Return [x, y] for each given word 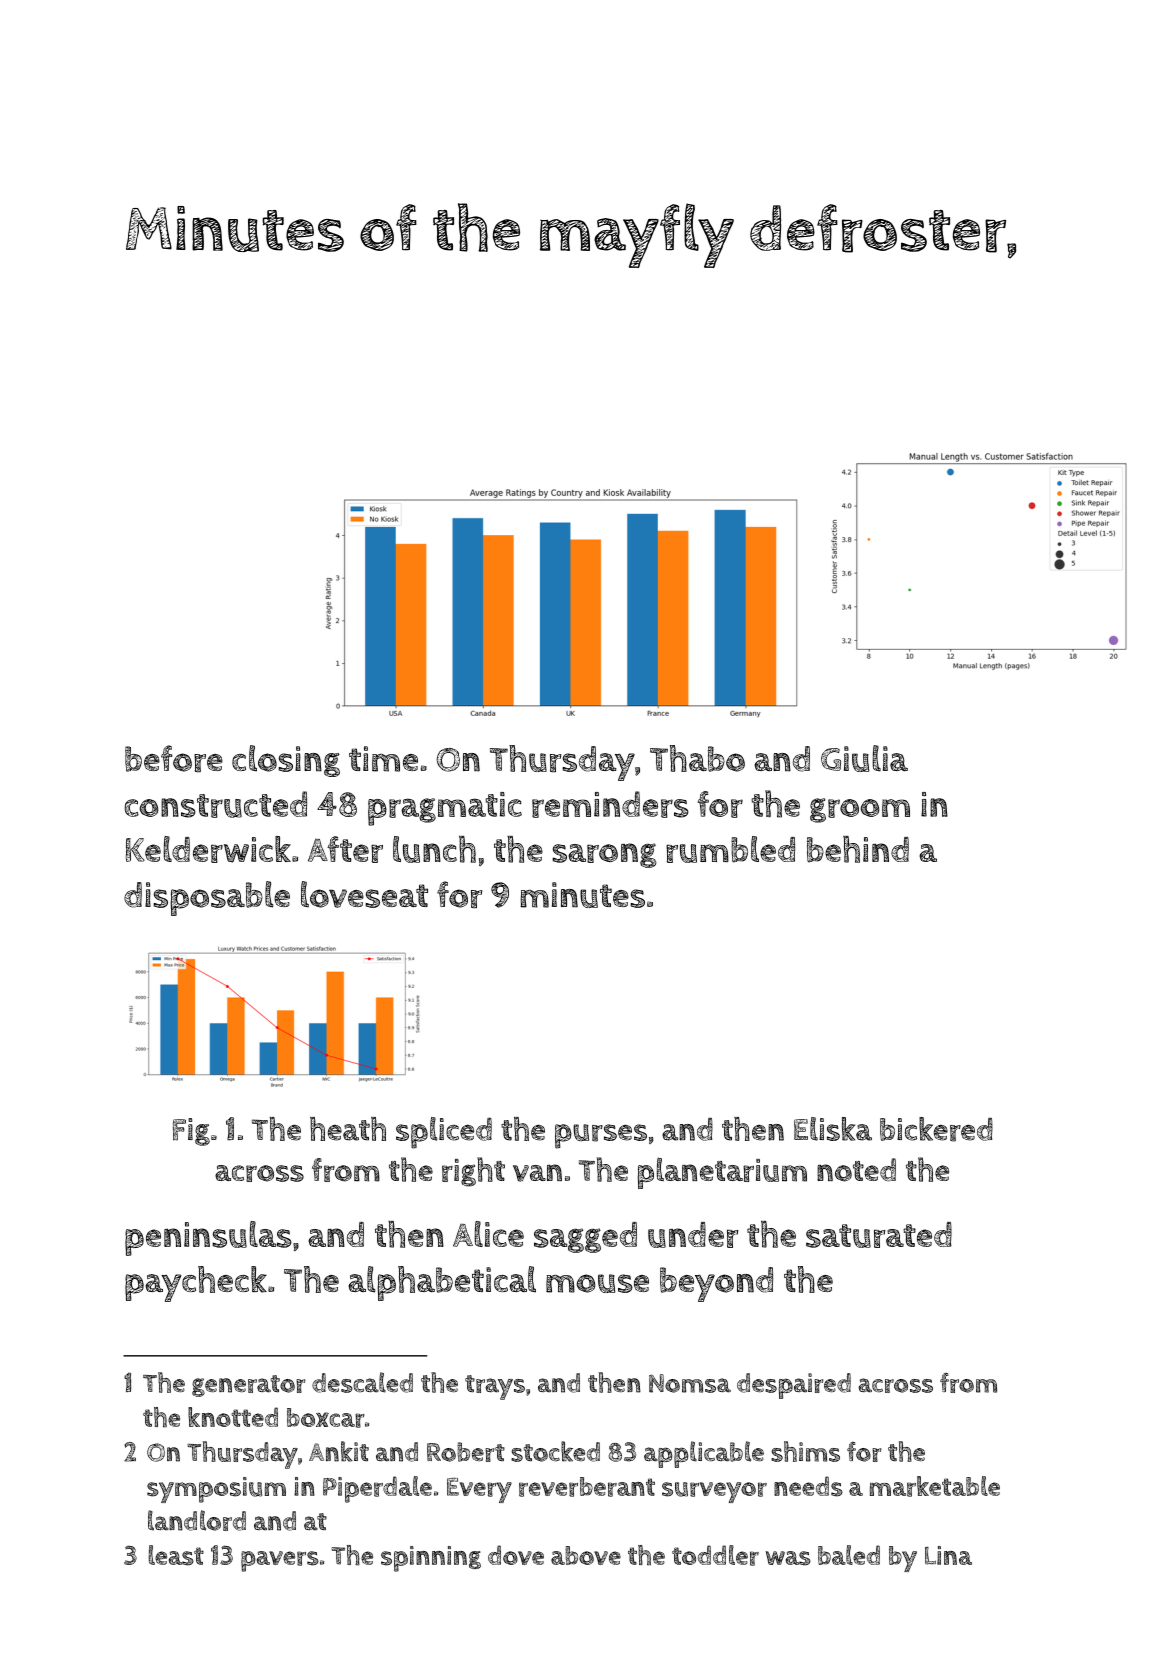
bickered [936, 1129]
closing [286, 761]
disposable [207, 898]
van [537, 1173]
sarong [604, 855]
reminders [610, 804]
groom [860, 810]
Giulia [864, 758]
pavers [280, 1561]
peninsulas [208, 1238]
